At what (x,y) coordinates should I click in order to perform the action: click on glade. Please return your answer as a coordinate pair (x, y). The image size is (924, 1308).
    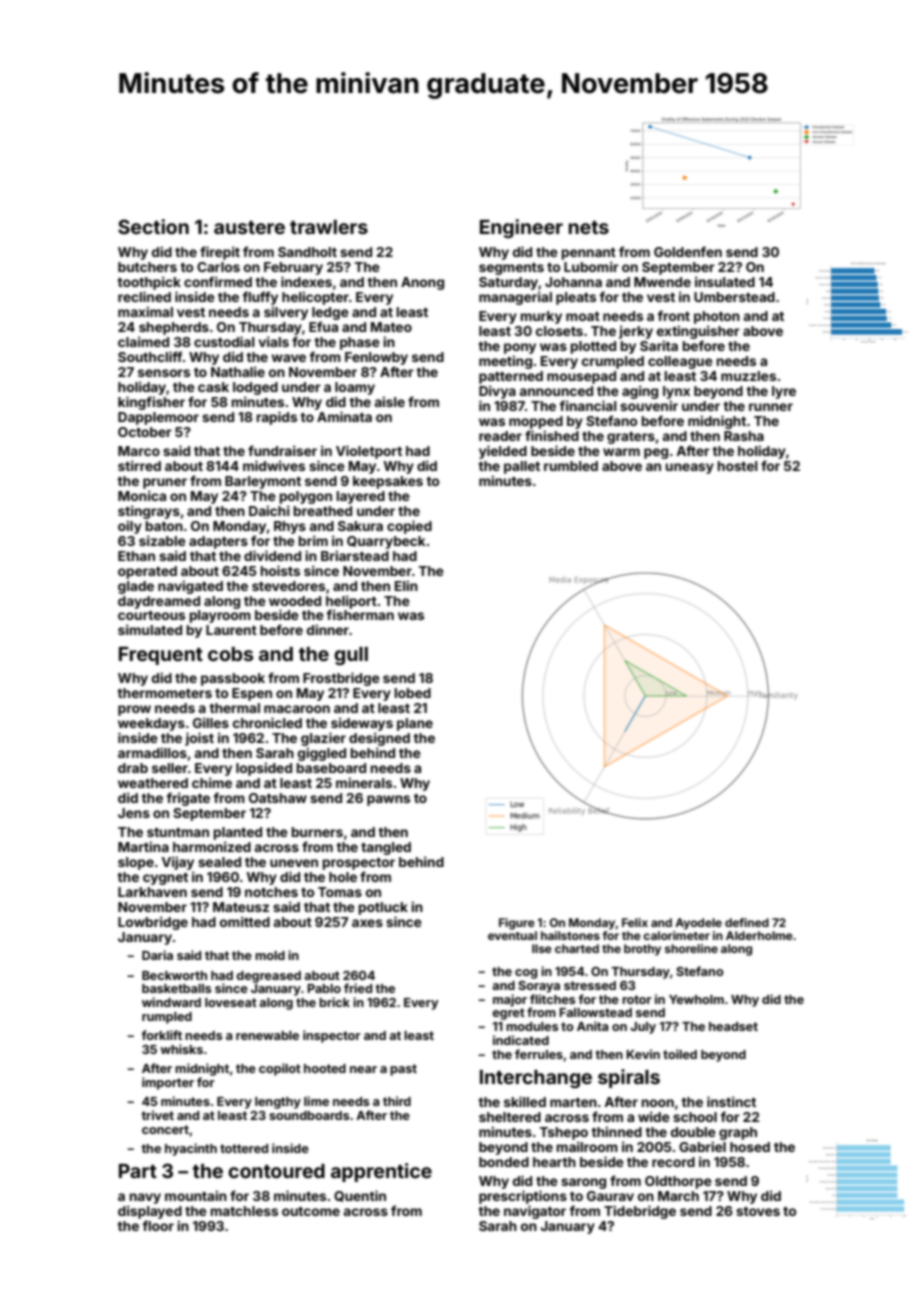
    Looking at the image, I should click on (136, 587).
